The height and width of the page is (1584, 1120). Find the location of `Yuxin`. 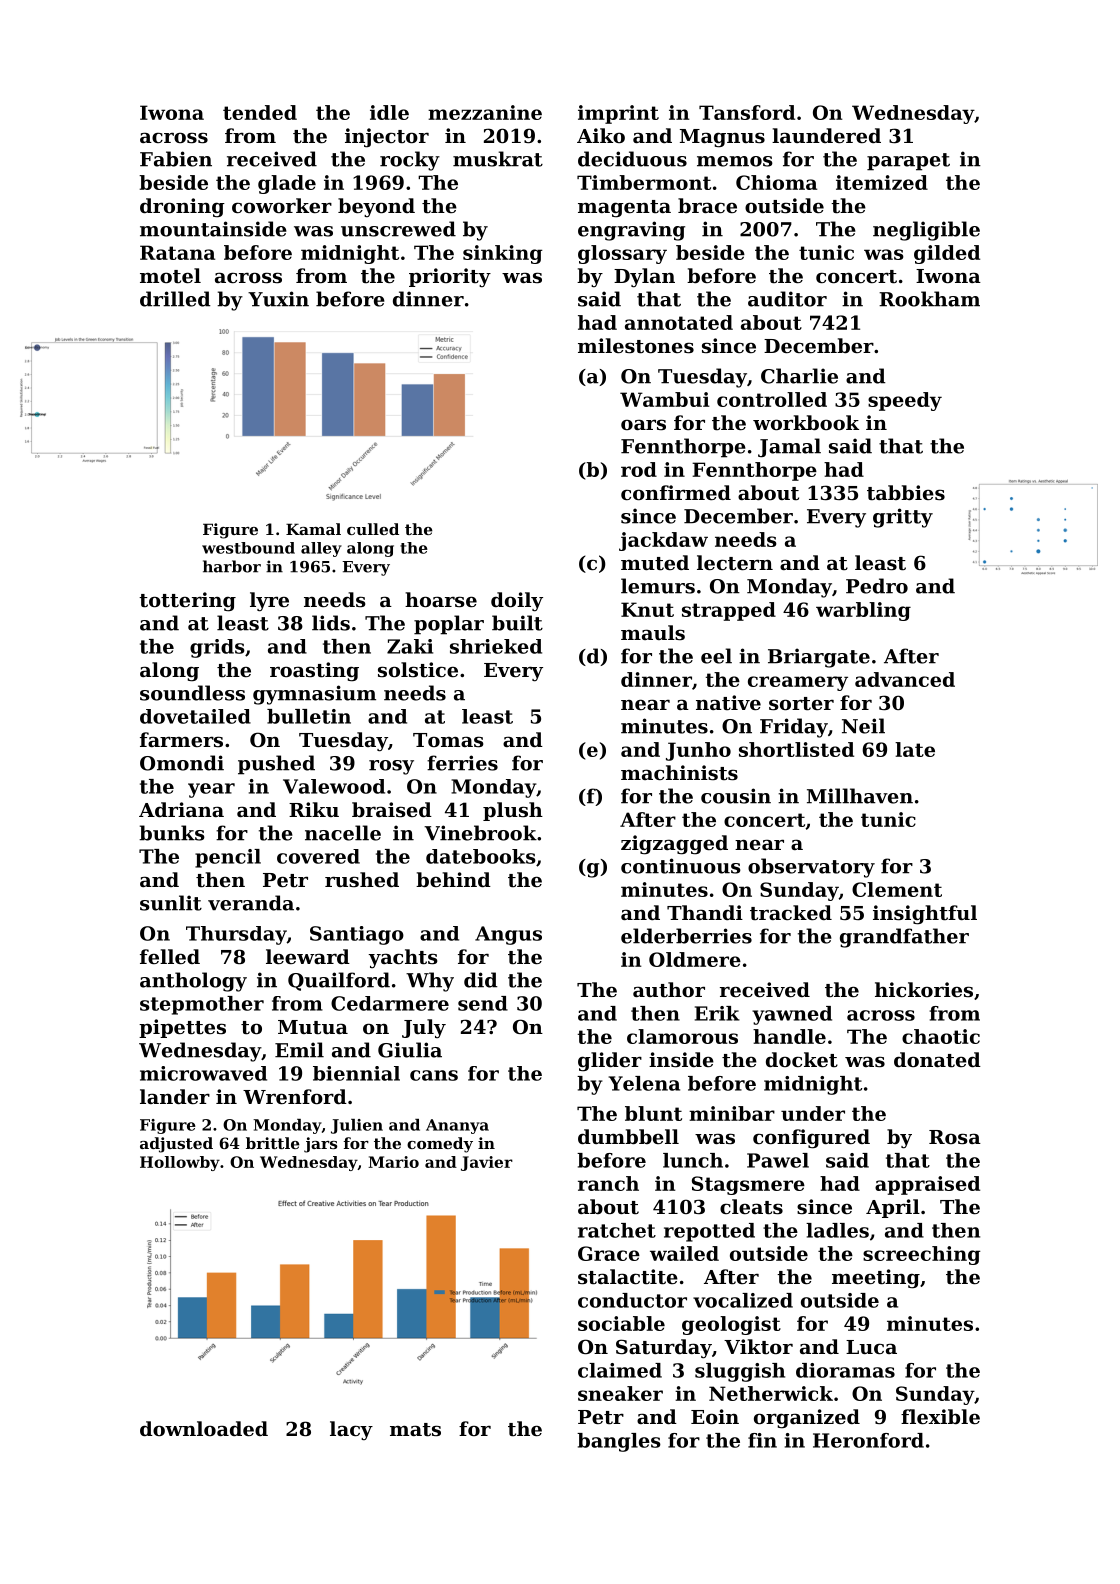

Yuxin is located at coordinates (278, 299).
